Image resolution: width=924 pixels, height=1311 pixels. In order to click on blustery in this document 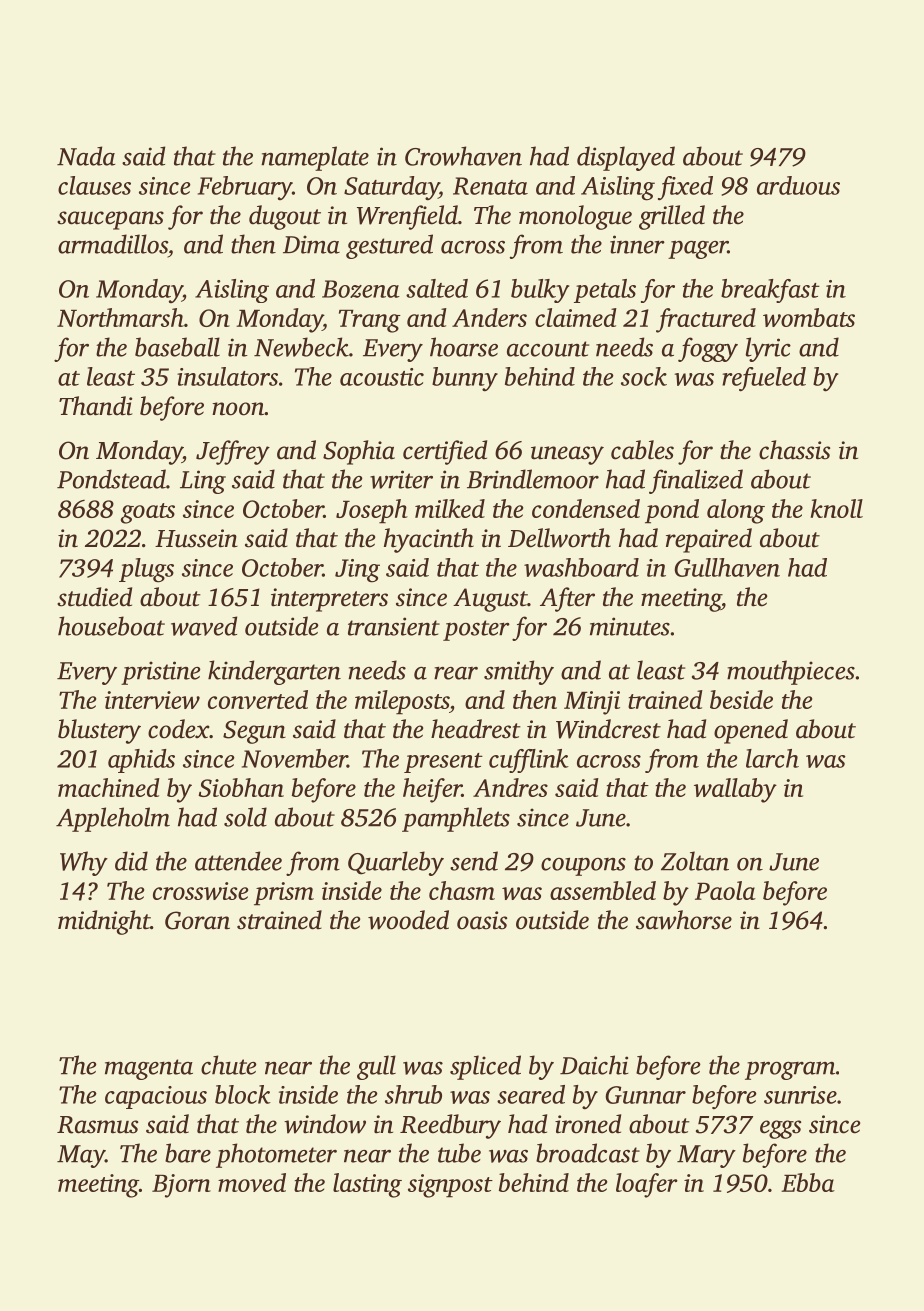, I will do `click(99, 731)`.
